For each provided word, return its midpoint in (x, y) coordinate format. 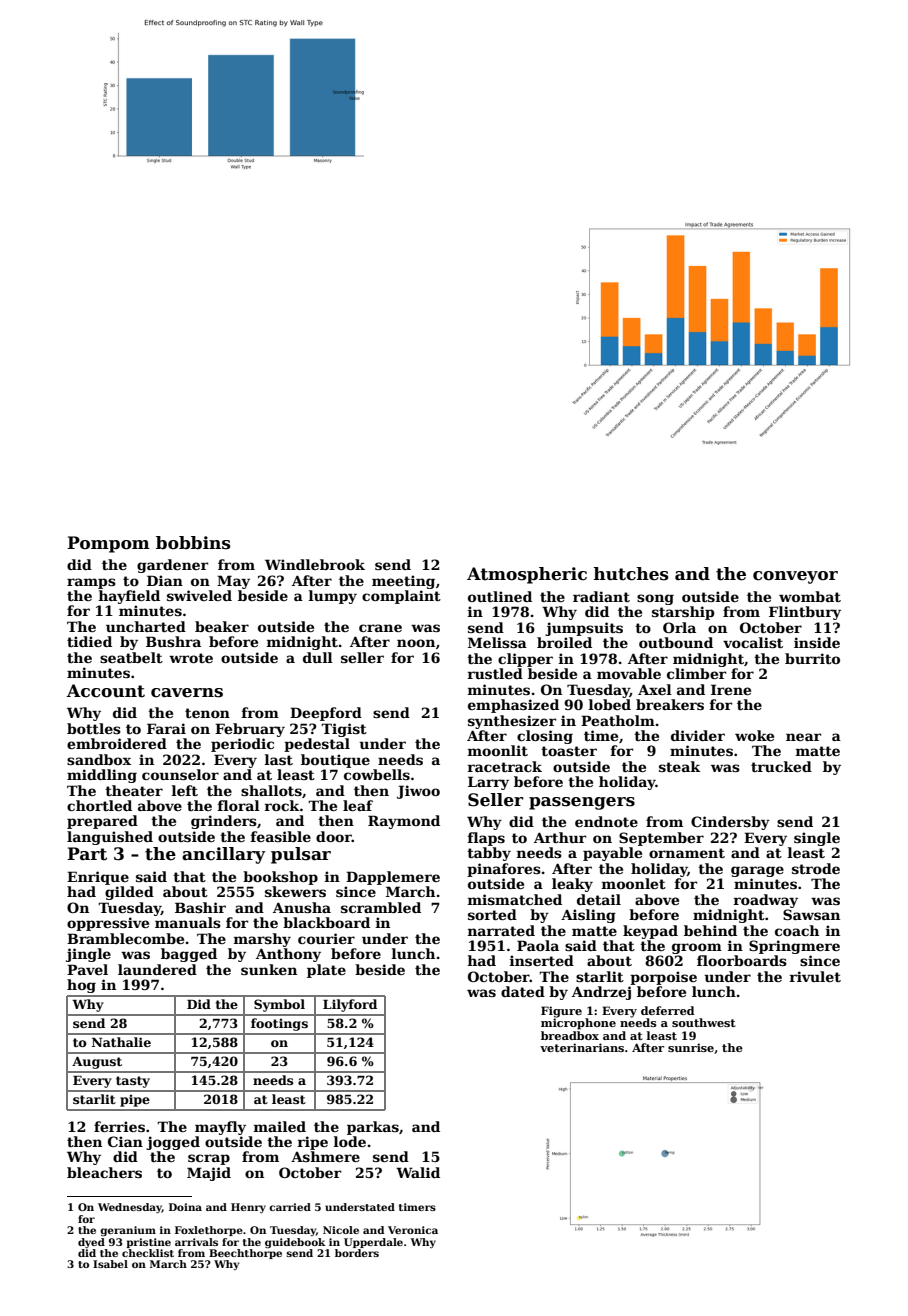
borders (357, 1253)
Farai (166, 728)
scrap (209, 1159)
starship (683, 613)
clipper (525, 660)
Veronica (413, 1230)
